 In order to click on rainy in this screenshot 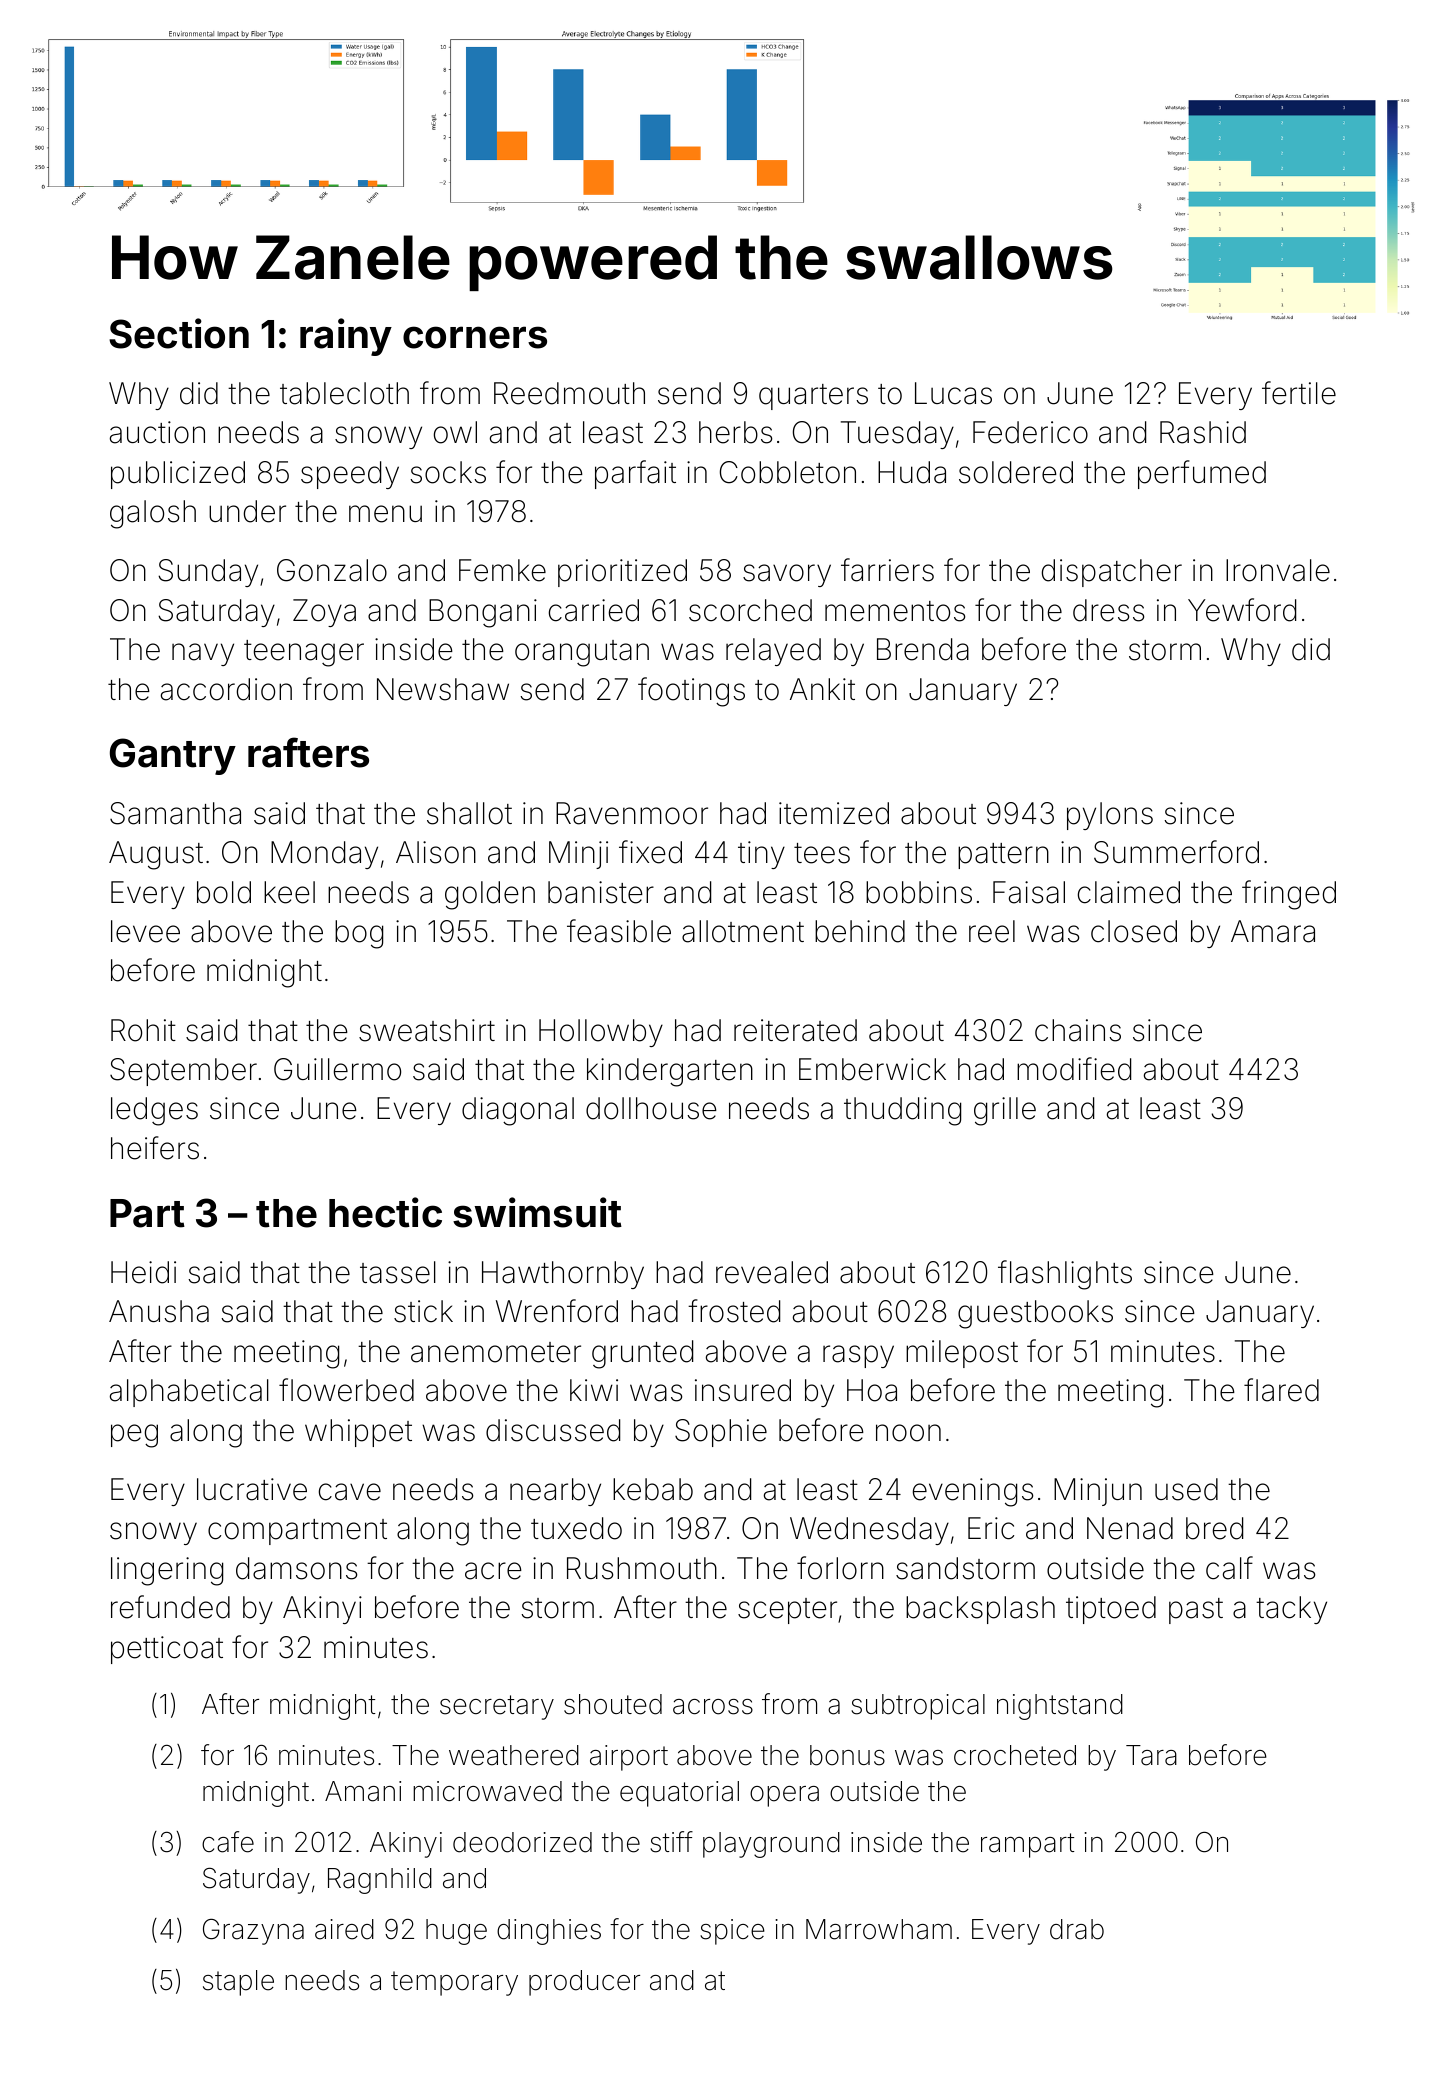, I will do `click(346, 337)`.
